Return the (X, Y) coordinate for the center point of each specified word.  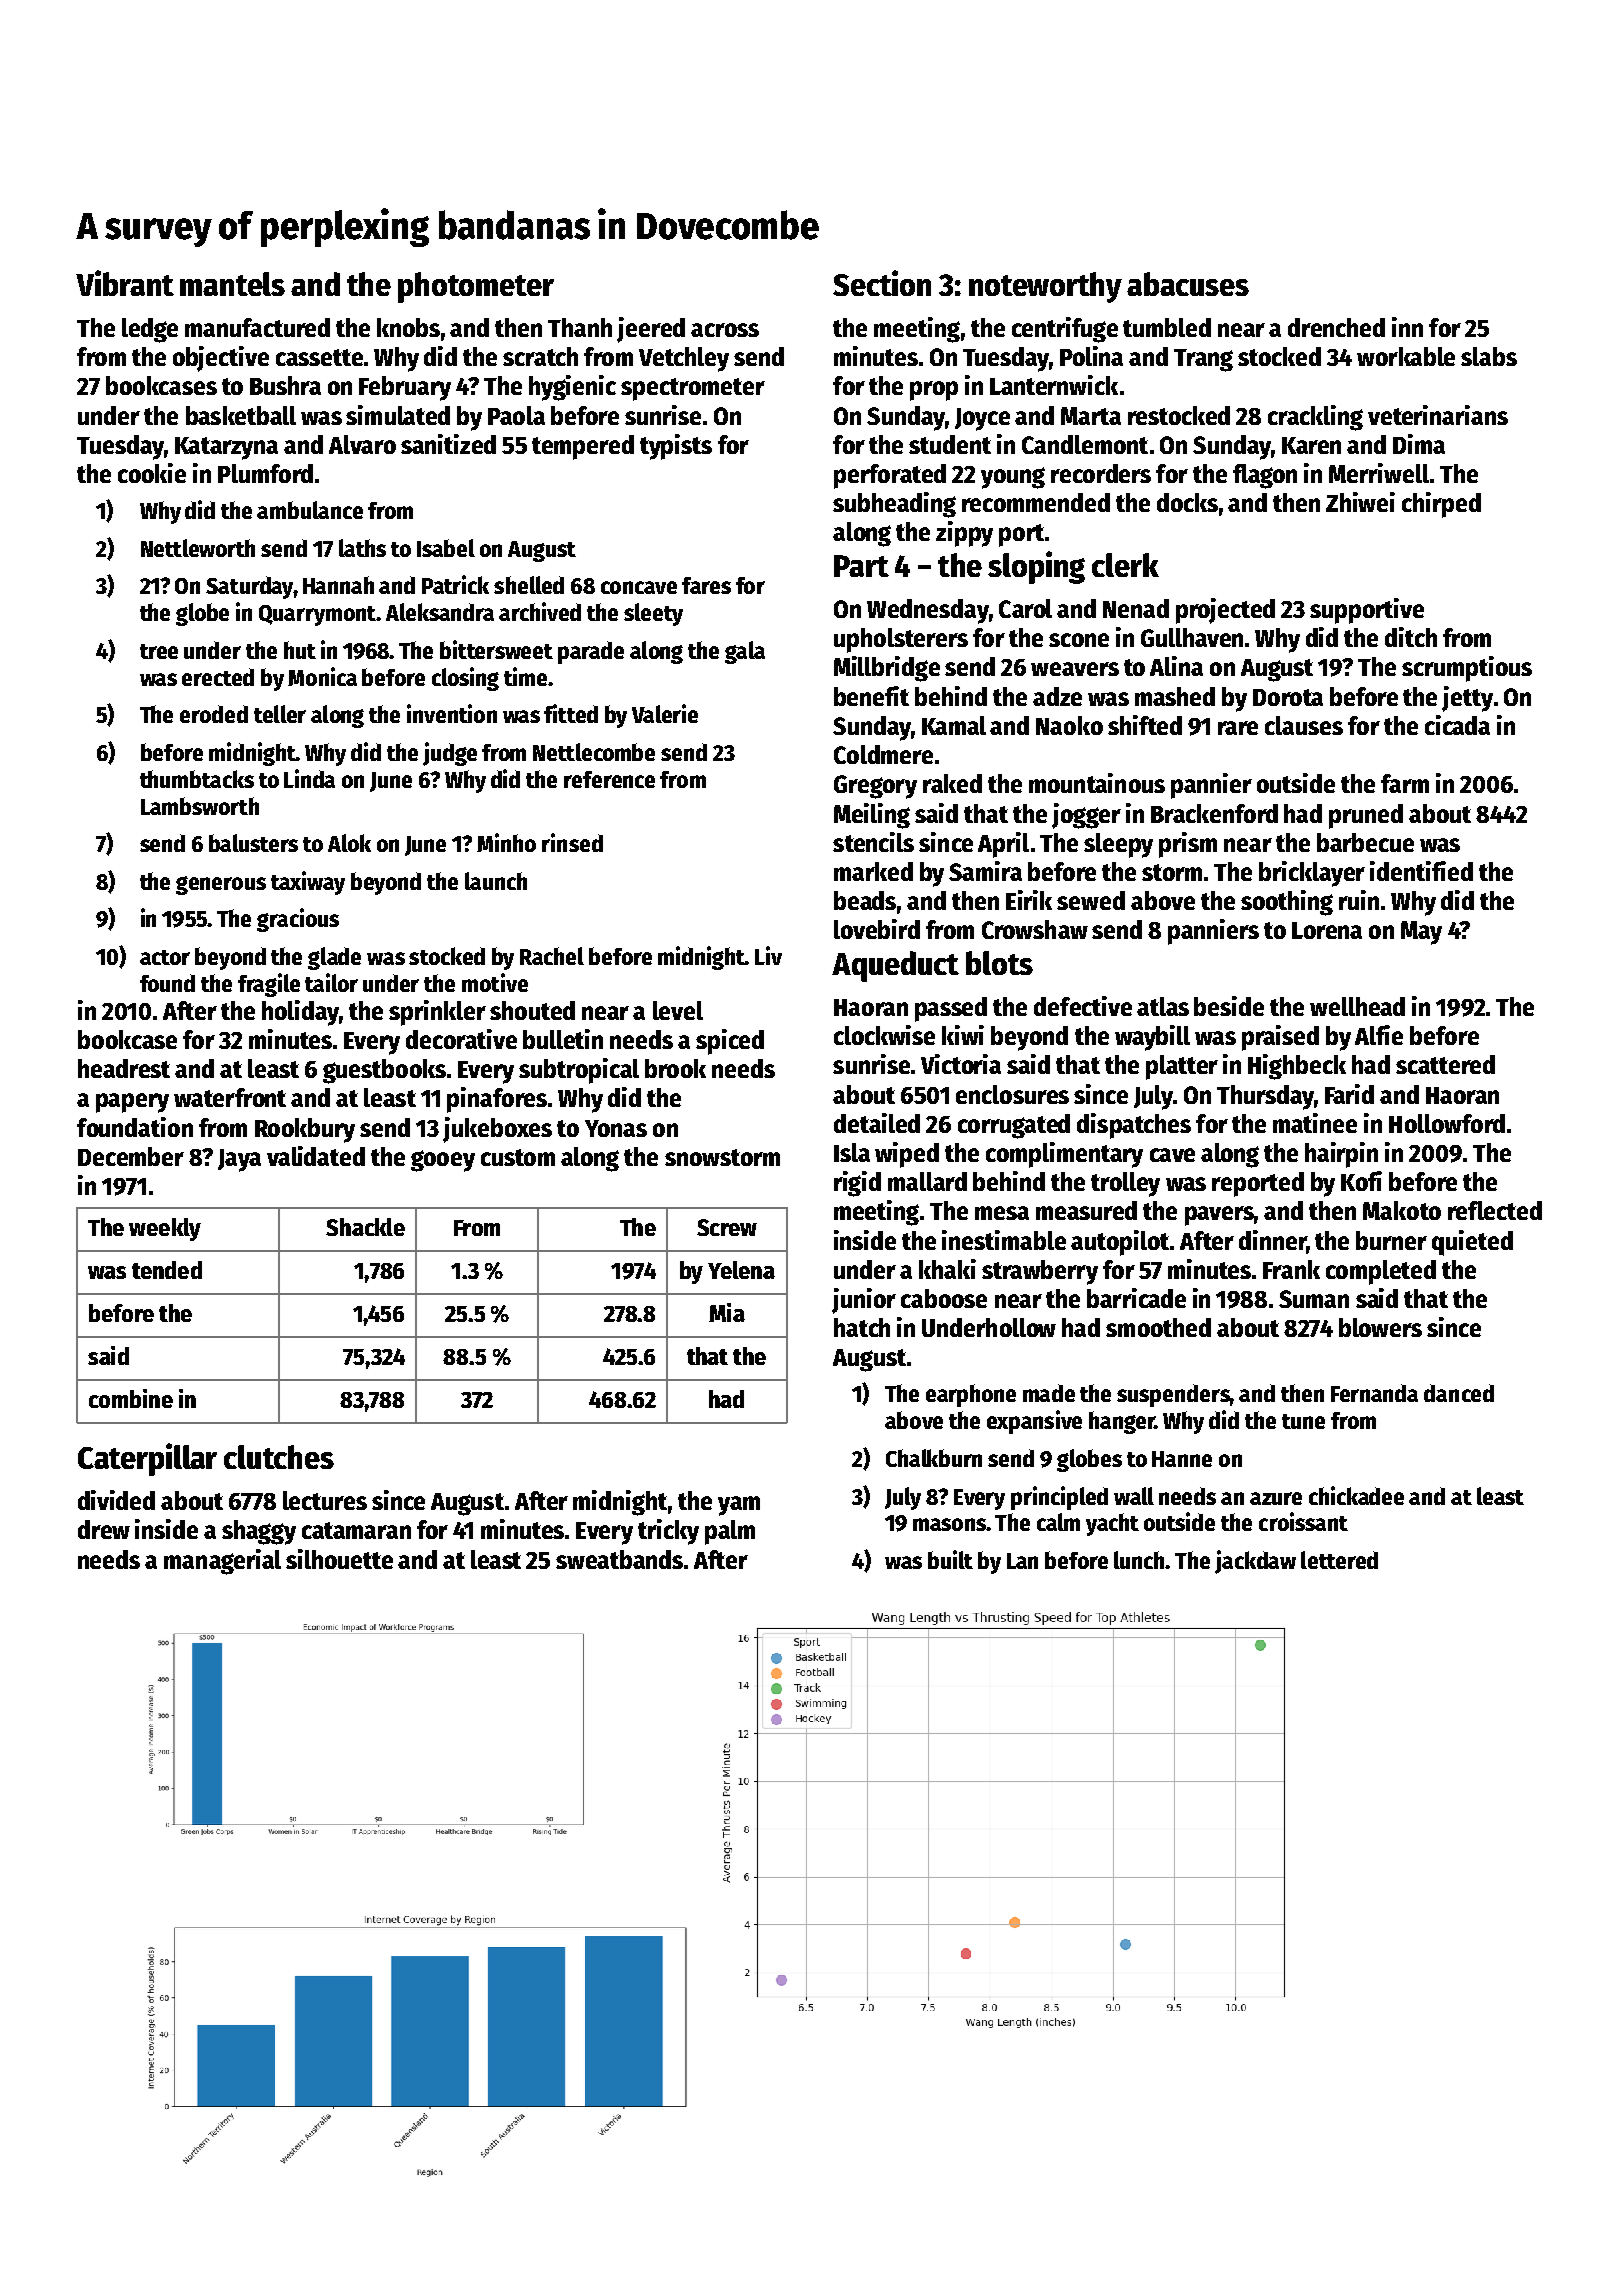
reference (609, 779)
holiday (300, 1013)
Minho (506, 842)
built (950, 1559)
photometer (476, 287)
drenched (1336, 327)
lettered (1339, 1560)
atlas (1163, 1006)
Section (882, 283)
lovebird (877, 929)
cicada (1457, 725)
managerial (222, 1562)
